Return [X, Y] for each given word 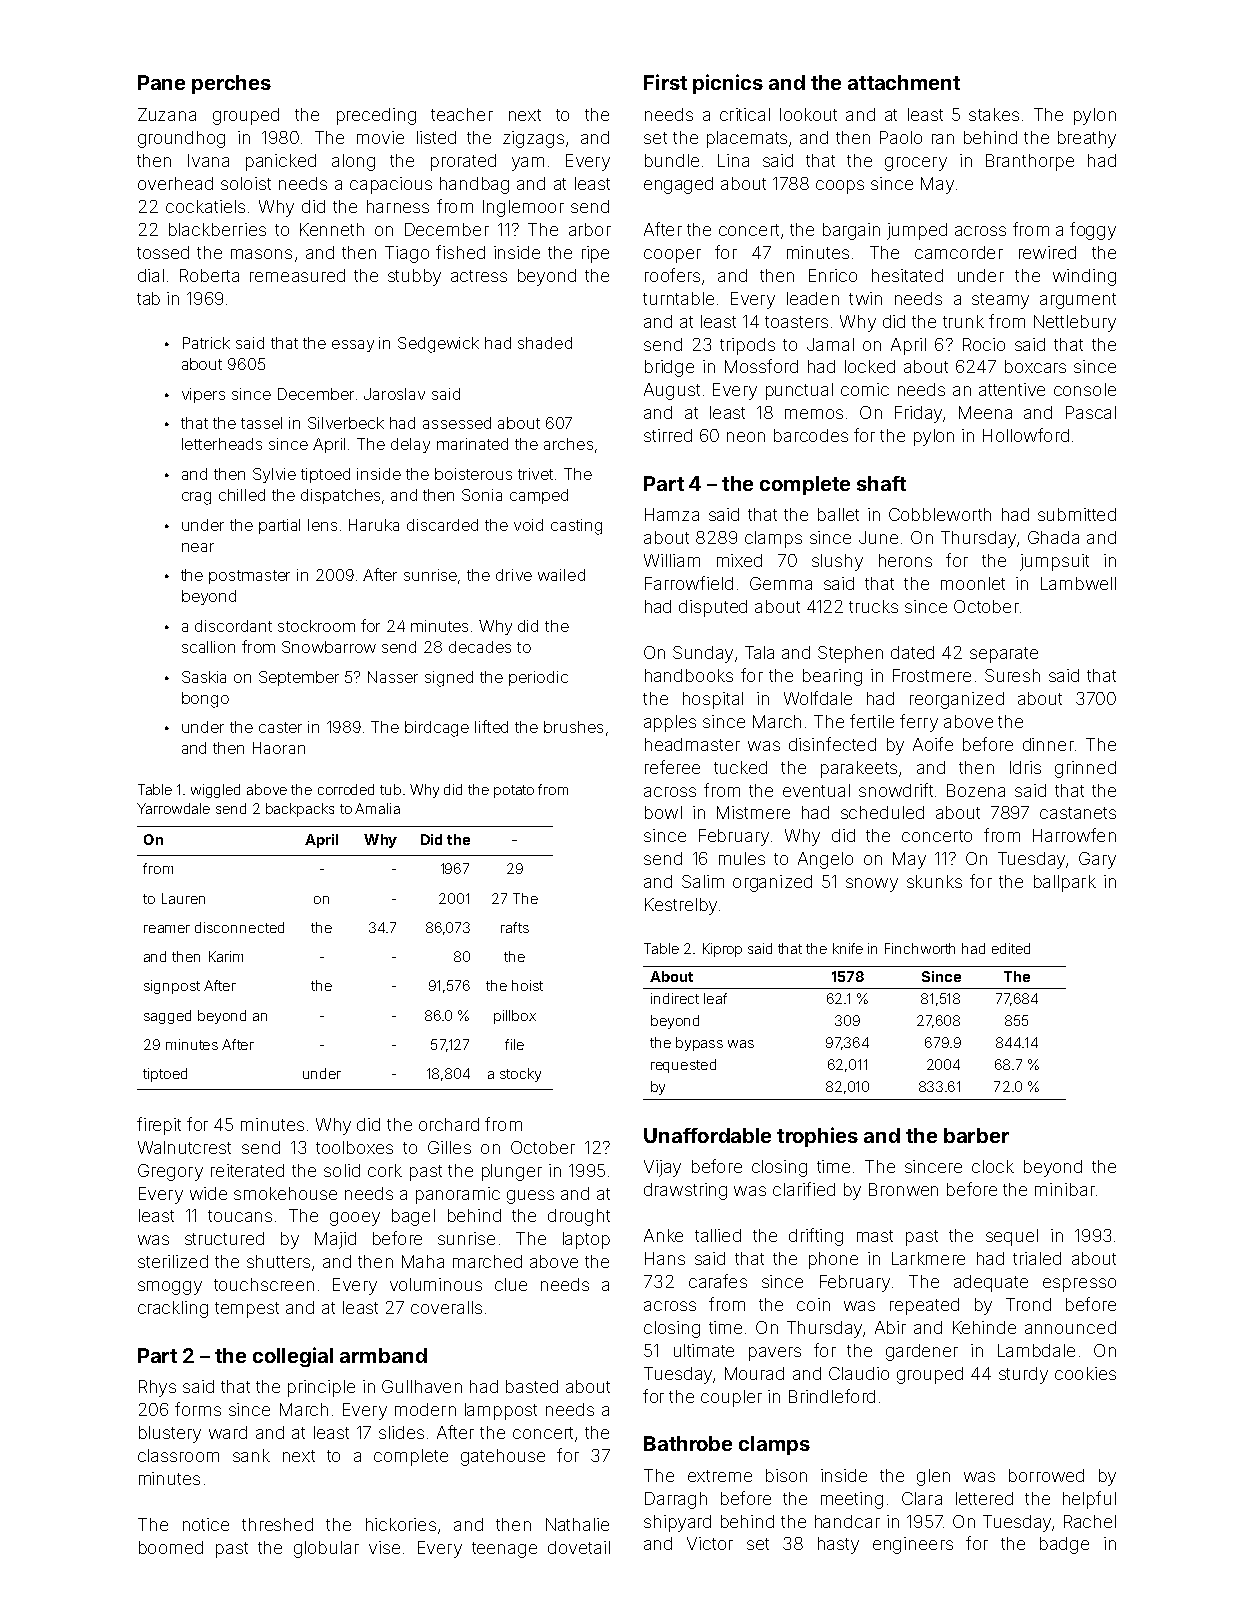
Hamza [672, 514]
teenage [504, 1550]
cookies [1085, 1373]
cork [385, 1170]
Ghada [1053, 537]
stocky [520, 1075]
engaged [678, 185]
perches [231, 84]
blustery [170, 1434]
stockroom [316, 626]
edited [1011, 948]
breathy [1087, 139]
